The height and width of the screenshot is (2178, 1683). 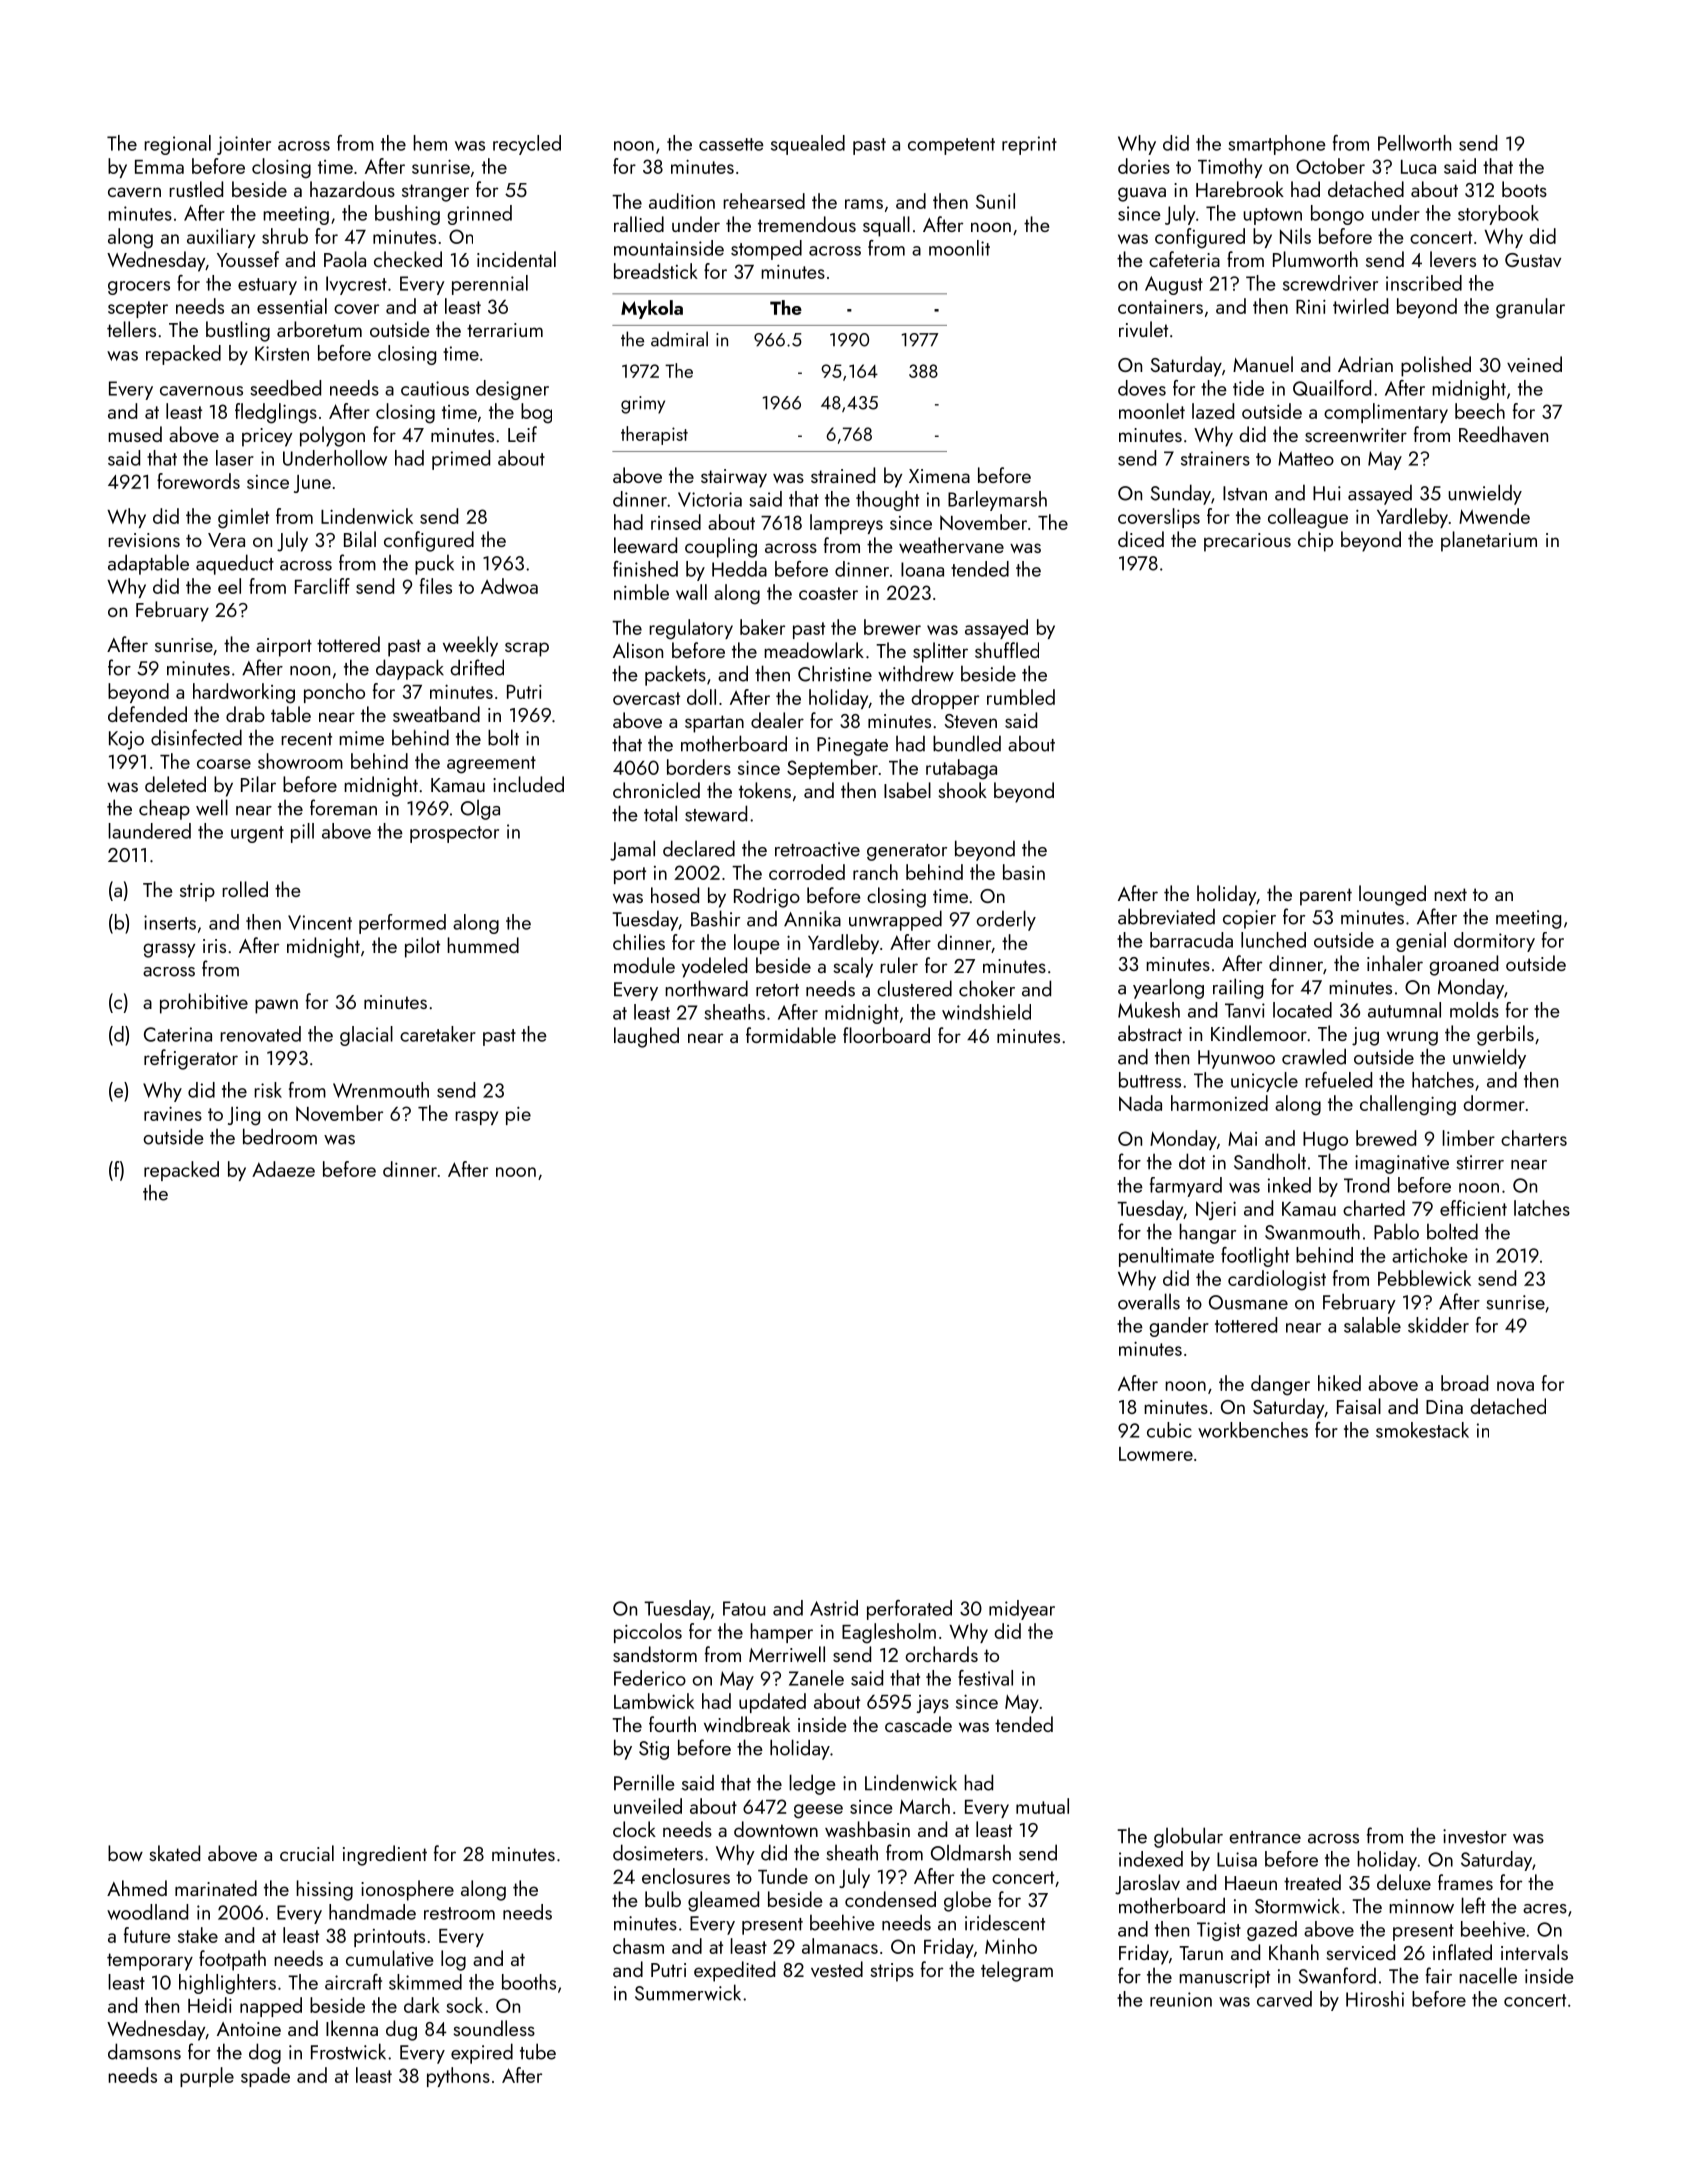 What do you see at coordinates (430, 143) in the screenshot?
I see `hem` at bounding box center [430, 143].
